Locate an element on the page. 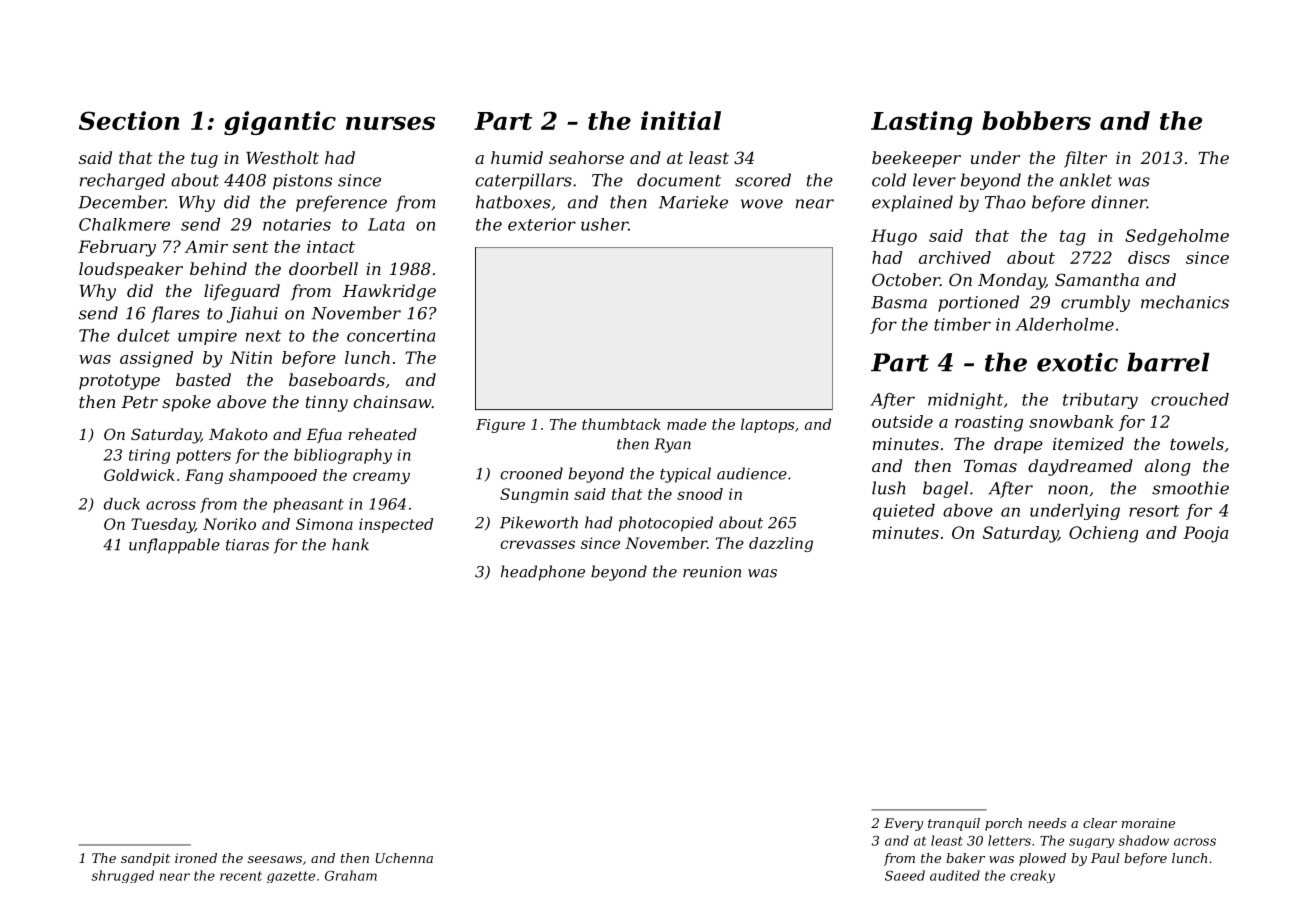 The height and width of the image is (924, 1308). itemized is located at coordinates (1088, 444).
